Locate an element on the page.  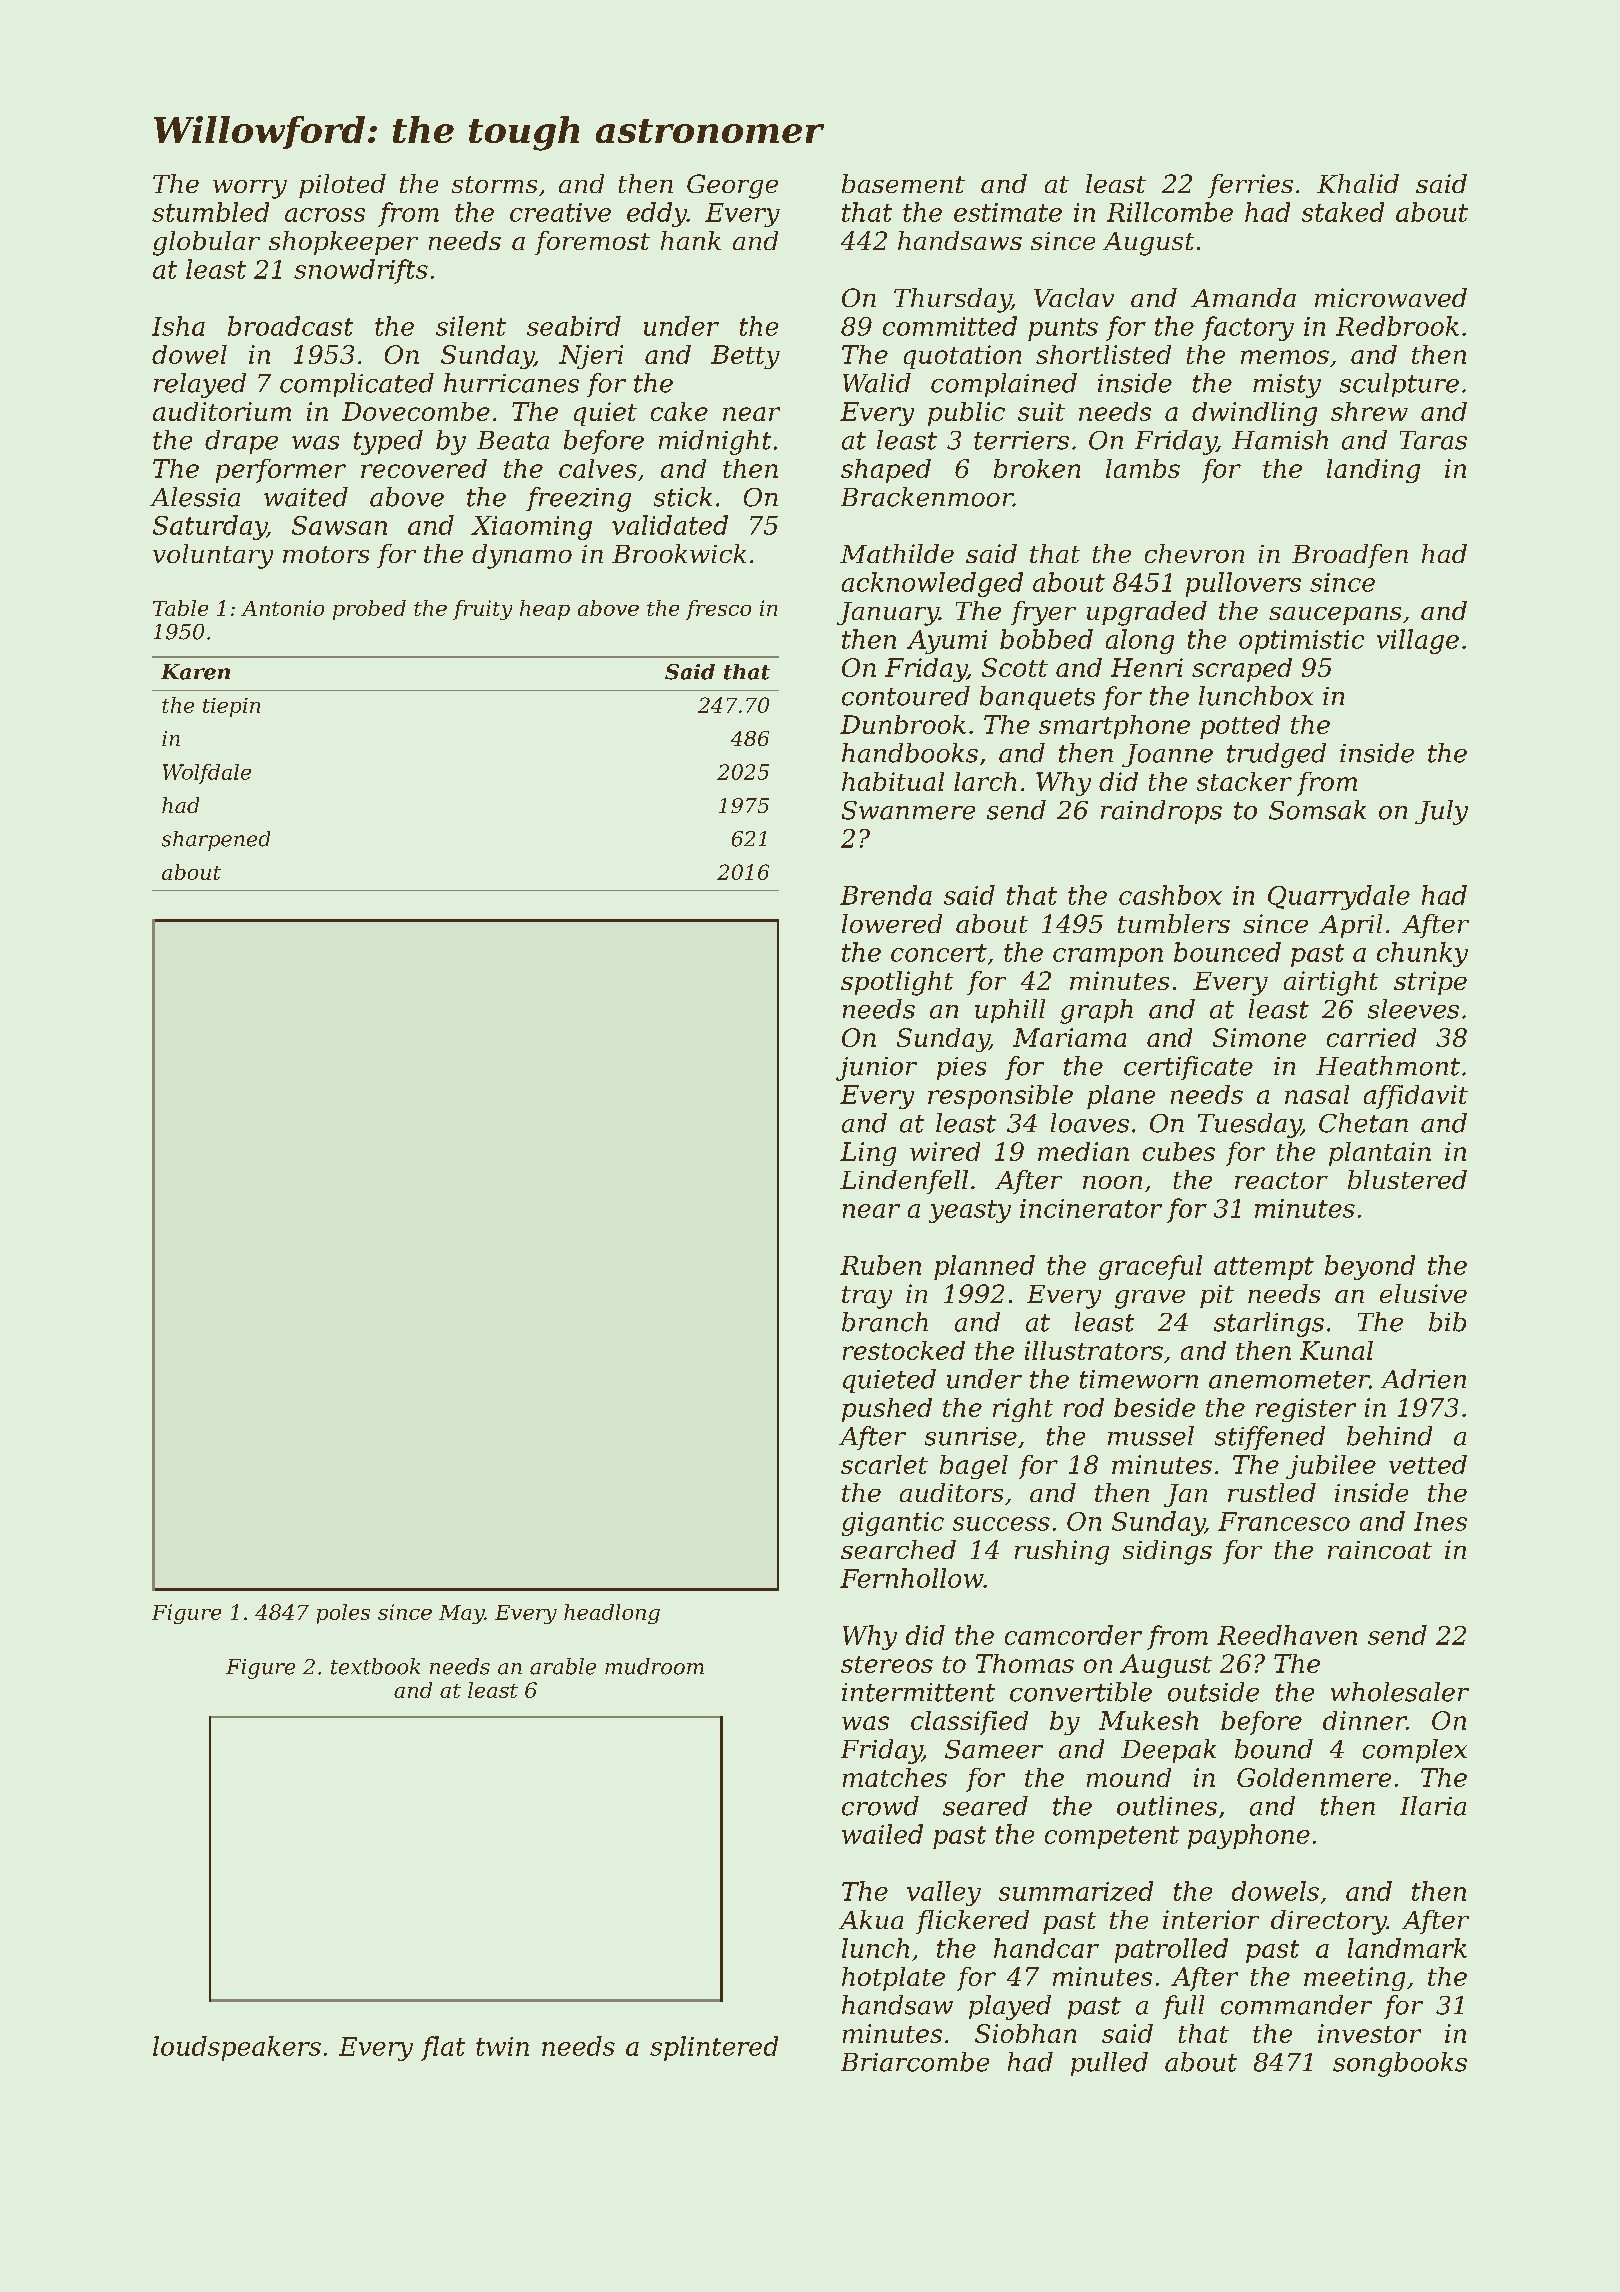
George is located at coordinates (732, 186).
